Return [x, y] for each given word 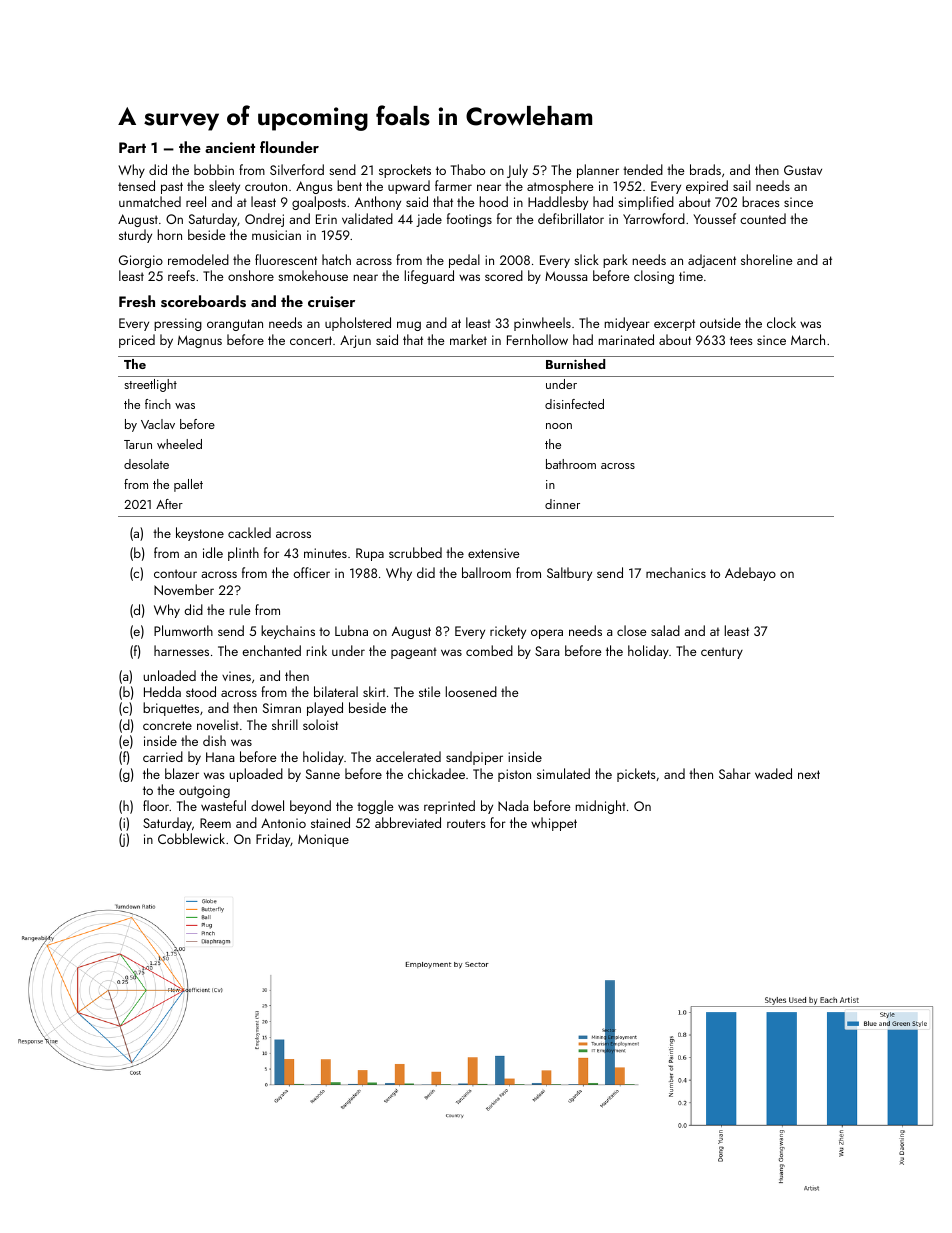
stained [330, 822]
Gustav [803, 170]
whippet [554, 824]
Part [132, 147]
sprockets [405, 171]
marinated [626, 339]
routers [466, 823]
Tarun [138, 444]
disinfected [574, 404]
